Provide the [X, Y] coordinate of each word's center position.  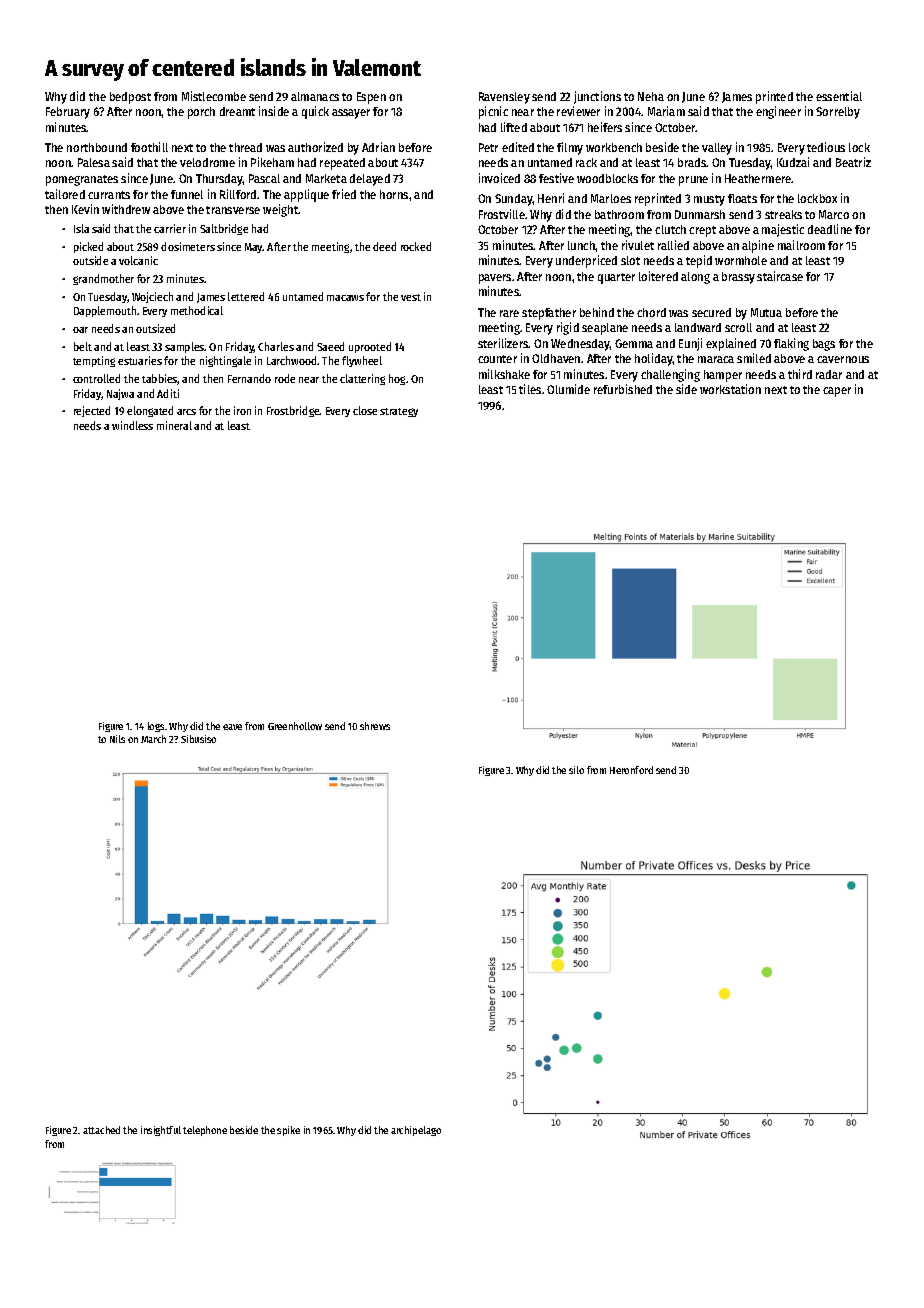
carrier [170, 228]
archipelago [416, 1131]
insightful [161, 1131]
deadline [830, 229]
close [365, 410]
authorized [315, 147]
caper [837, 392]
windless [132, 425]
